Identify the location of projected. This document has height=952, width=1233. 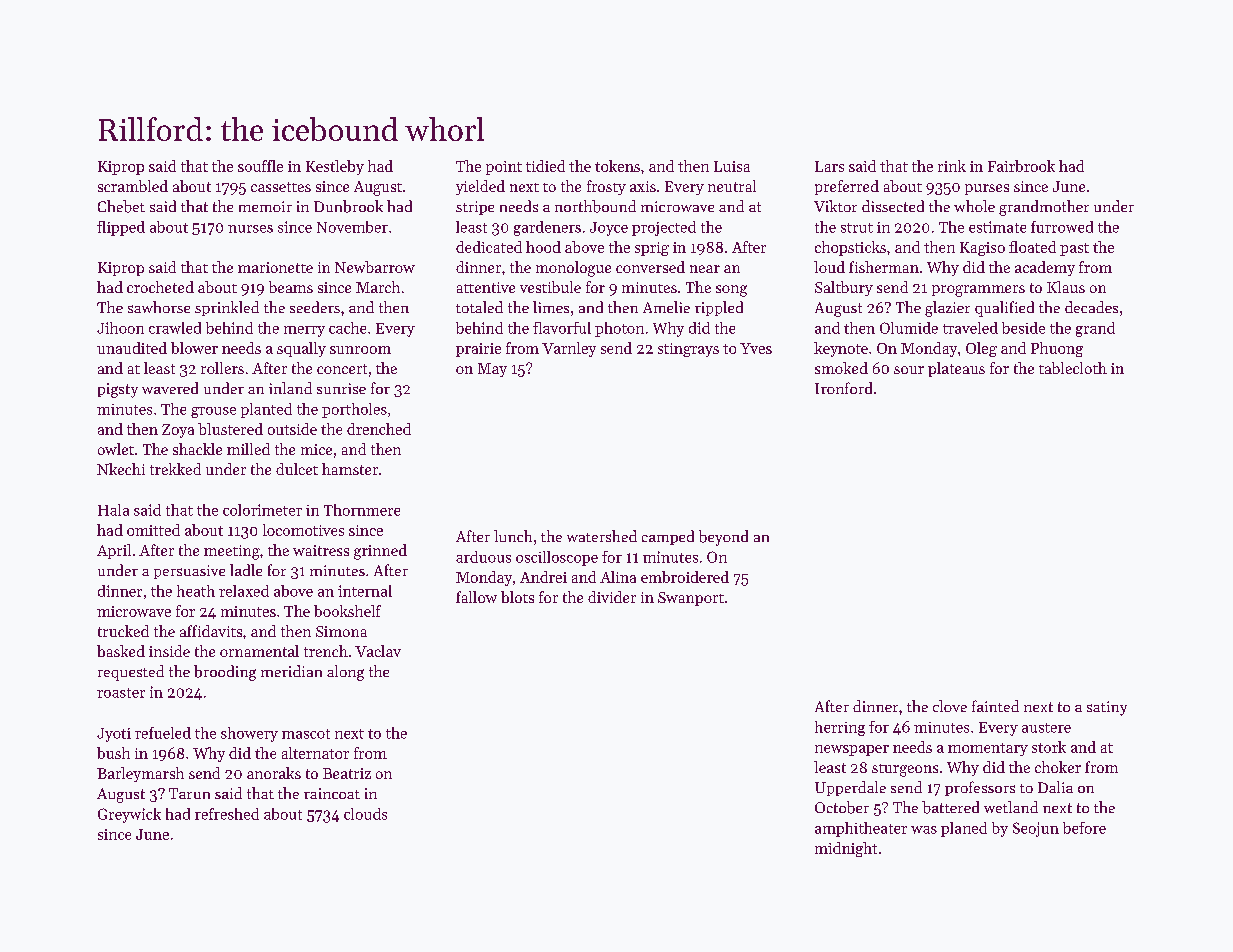
(664, 228).
